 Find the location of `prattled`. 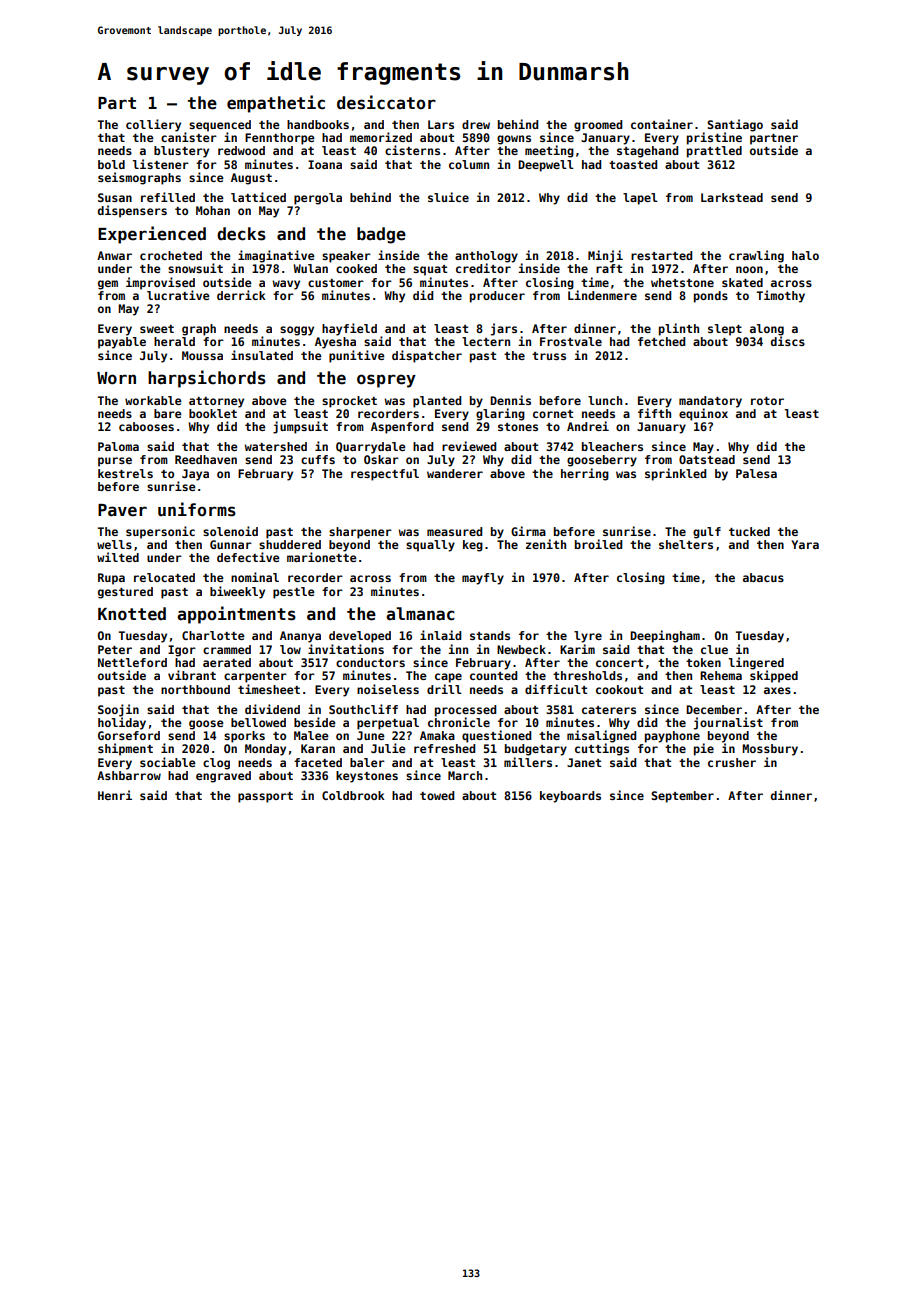

prattled is located at coordinates (714, 152).
